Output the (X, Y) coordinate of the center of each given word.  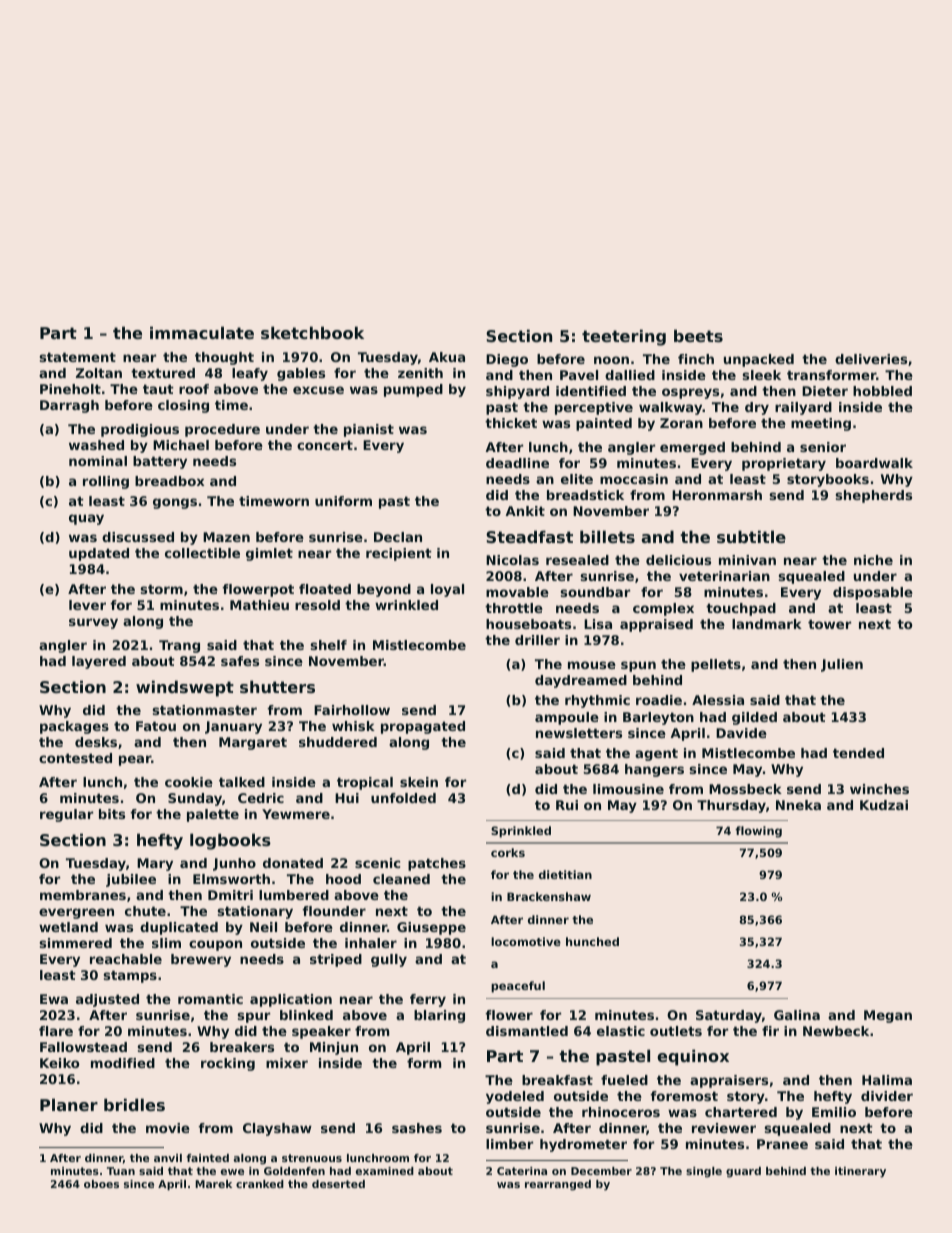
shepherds (874, 496)
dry (757, 408)
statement (78, 357)
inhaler (371, 943)
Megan (888, 1016)
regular (66, 815)
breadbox (169, 481)
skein (419, 782)
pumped (413, 390)
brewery (201, 960)
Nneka (798, 805)
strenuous (312, 1158)
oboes (101, 1184)
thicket (511, 423)
